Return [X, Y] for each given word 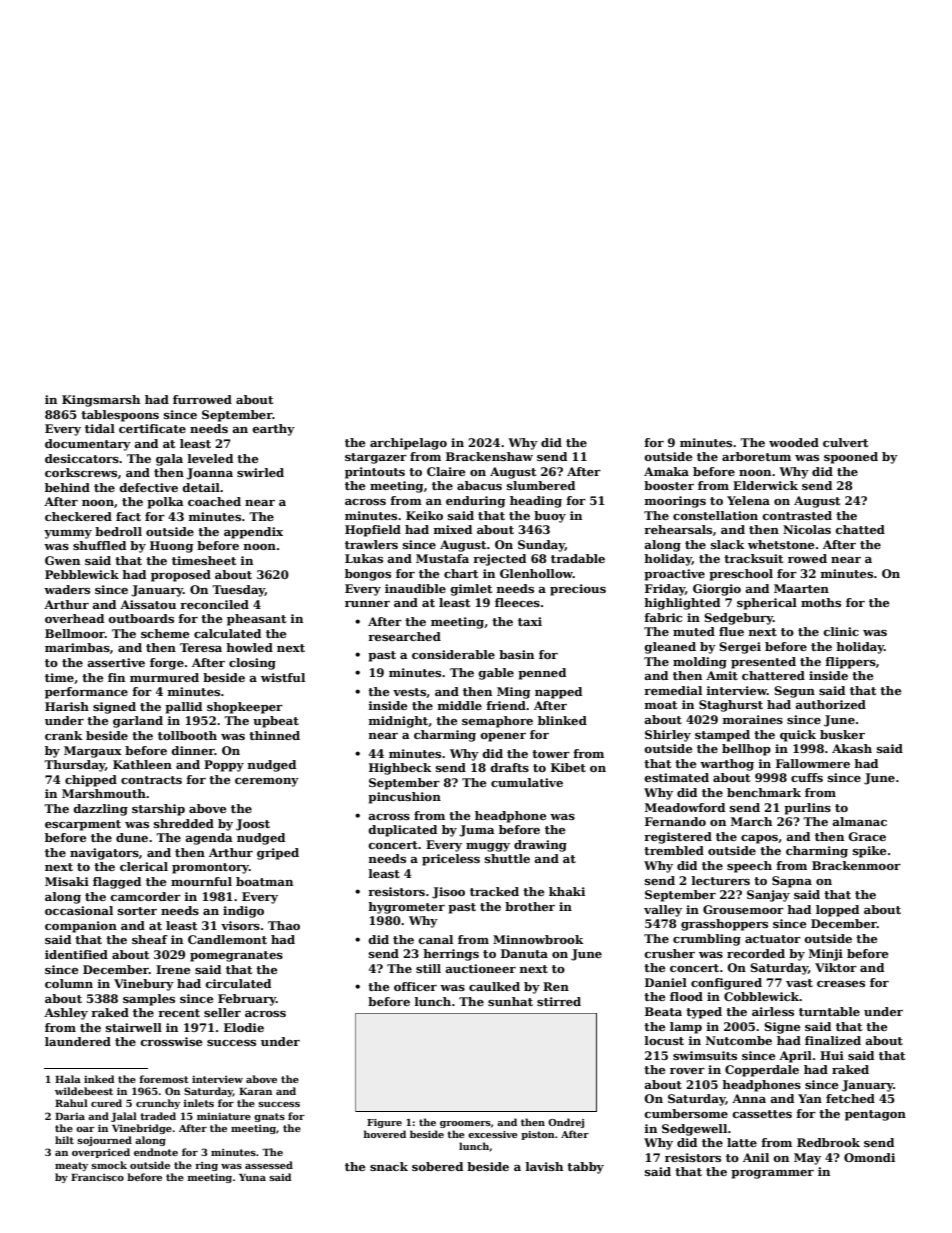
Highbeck [400, 769]
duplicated [403, 831]
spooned [851, 458]
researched [404, 636]
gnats [269, 1117]
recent [179, 1013]
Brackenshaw [489, 456]
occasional [79, 910]
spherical [767, 604]
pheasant [256, 620]
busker [842, 734]
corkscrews [81, 472]
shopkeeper [245, 708]
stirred [559, 1001]
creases [841, 984]
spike [869, 852]
